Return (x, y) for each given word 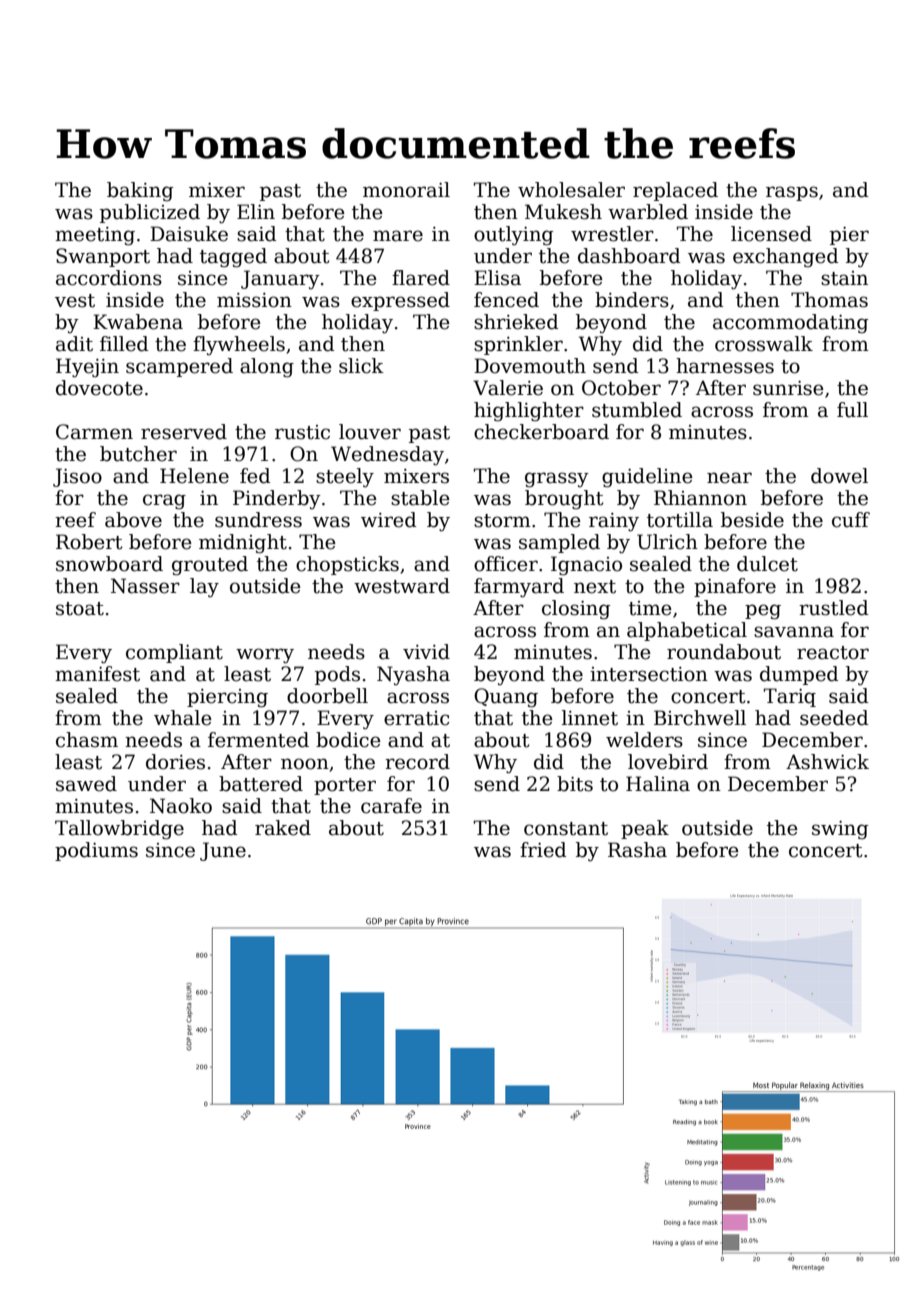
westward (402, 586)
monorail (406, 190)
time (650, 608)
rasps (792, 193)
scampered (179, 367)
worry (265, 656)
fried (543, 850)
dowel (839, 476)
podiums (96, 851)
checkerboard (541, 432)
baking (140, 192)
